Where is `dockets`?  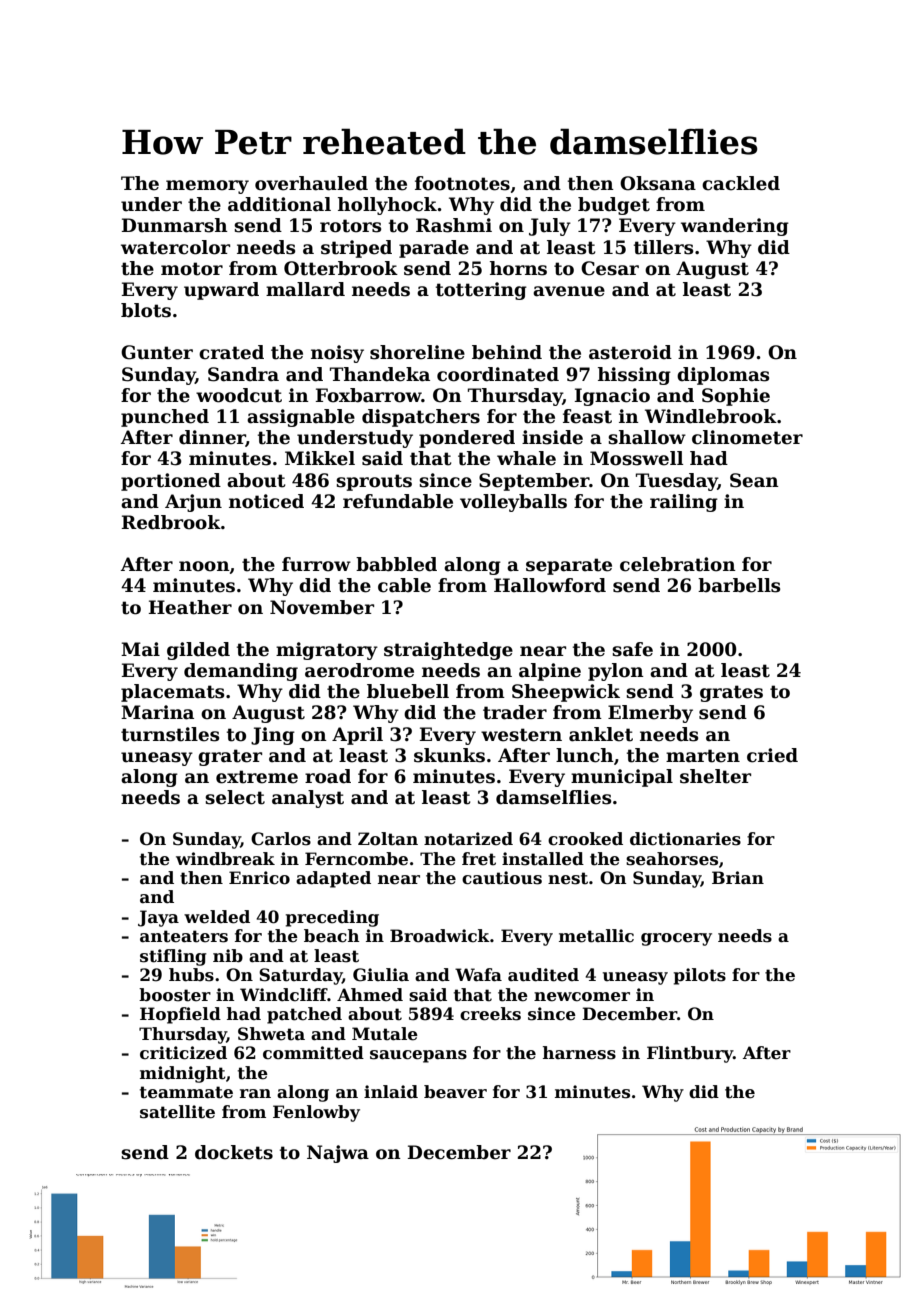 dockets is located at coordinates (234, 1152).
